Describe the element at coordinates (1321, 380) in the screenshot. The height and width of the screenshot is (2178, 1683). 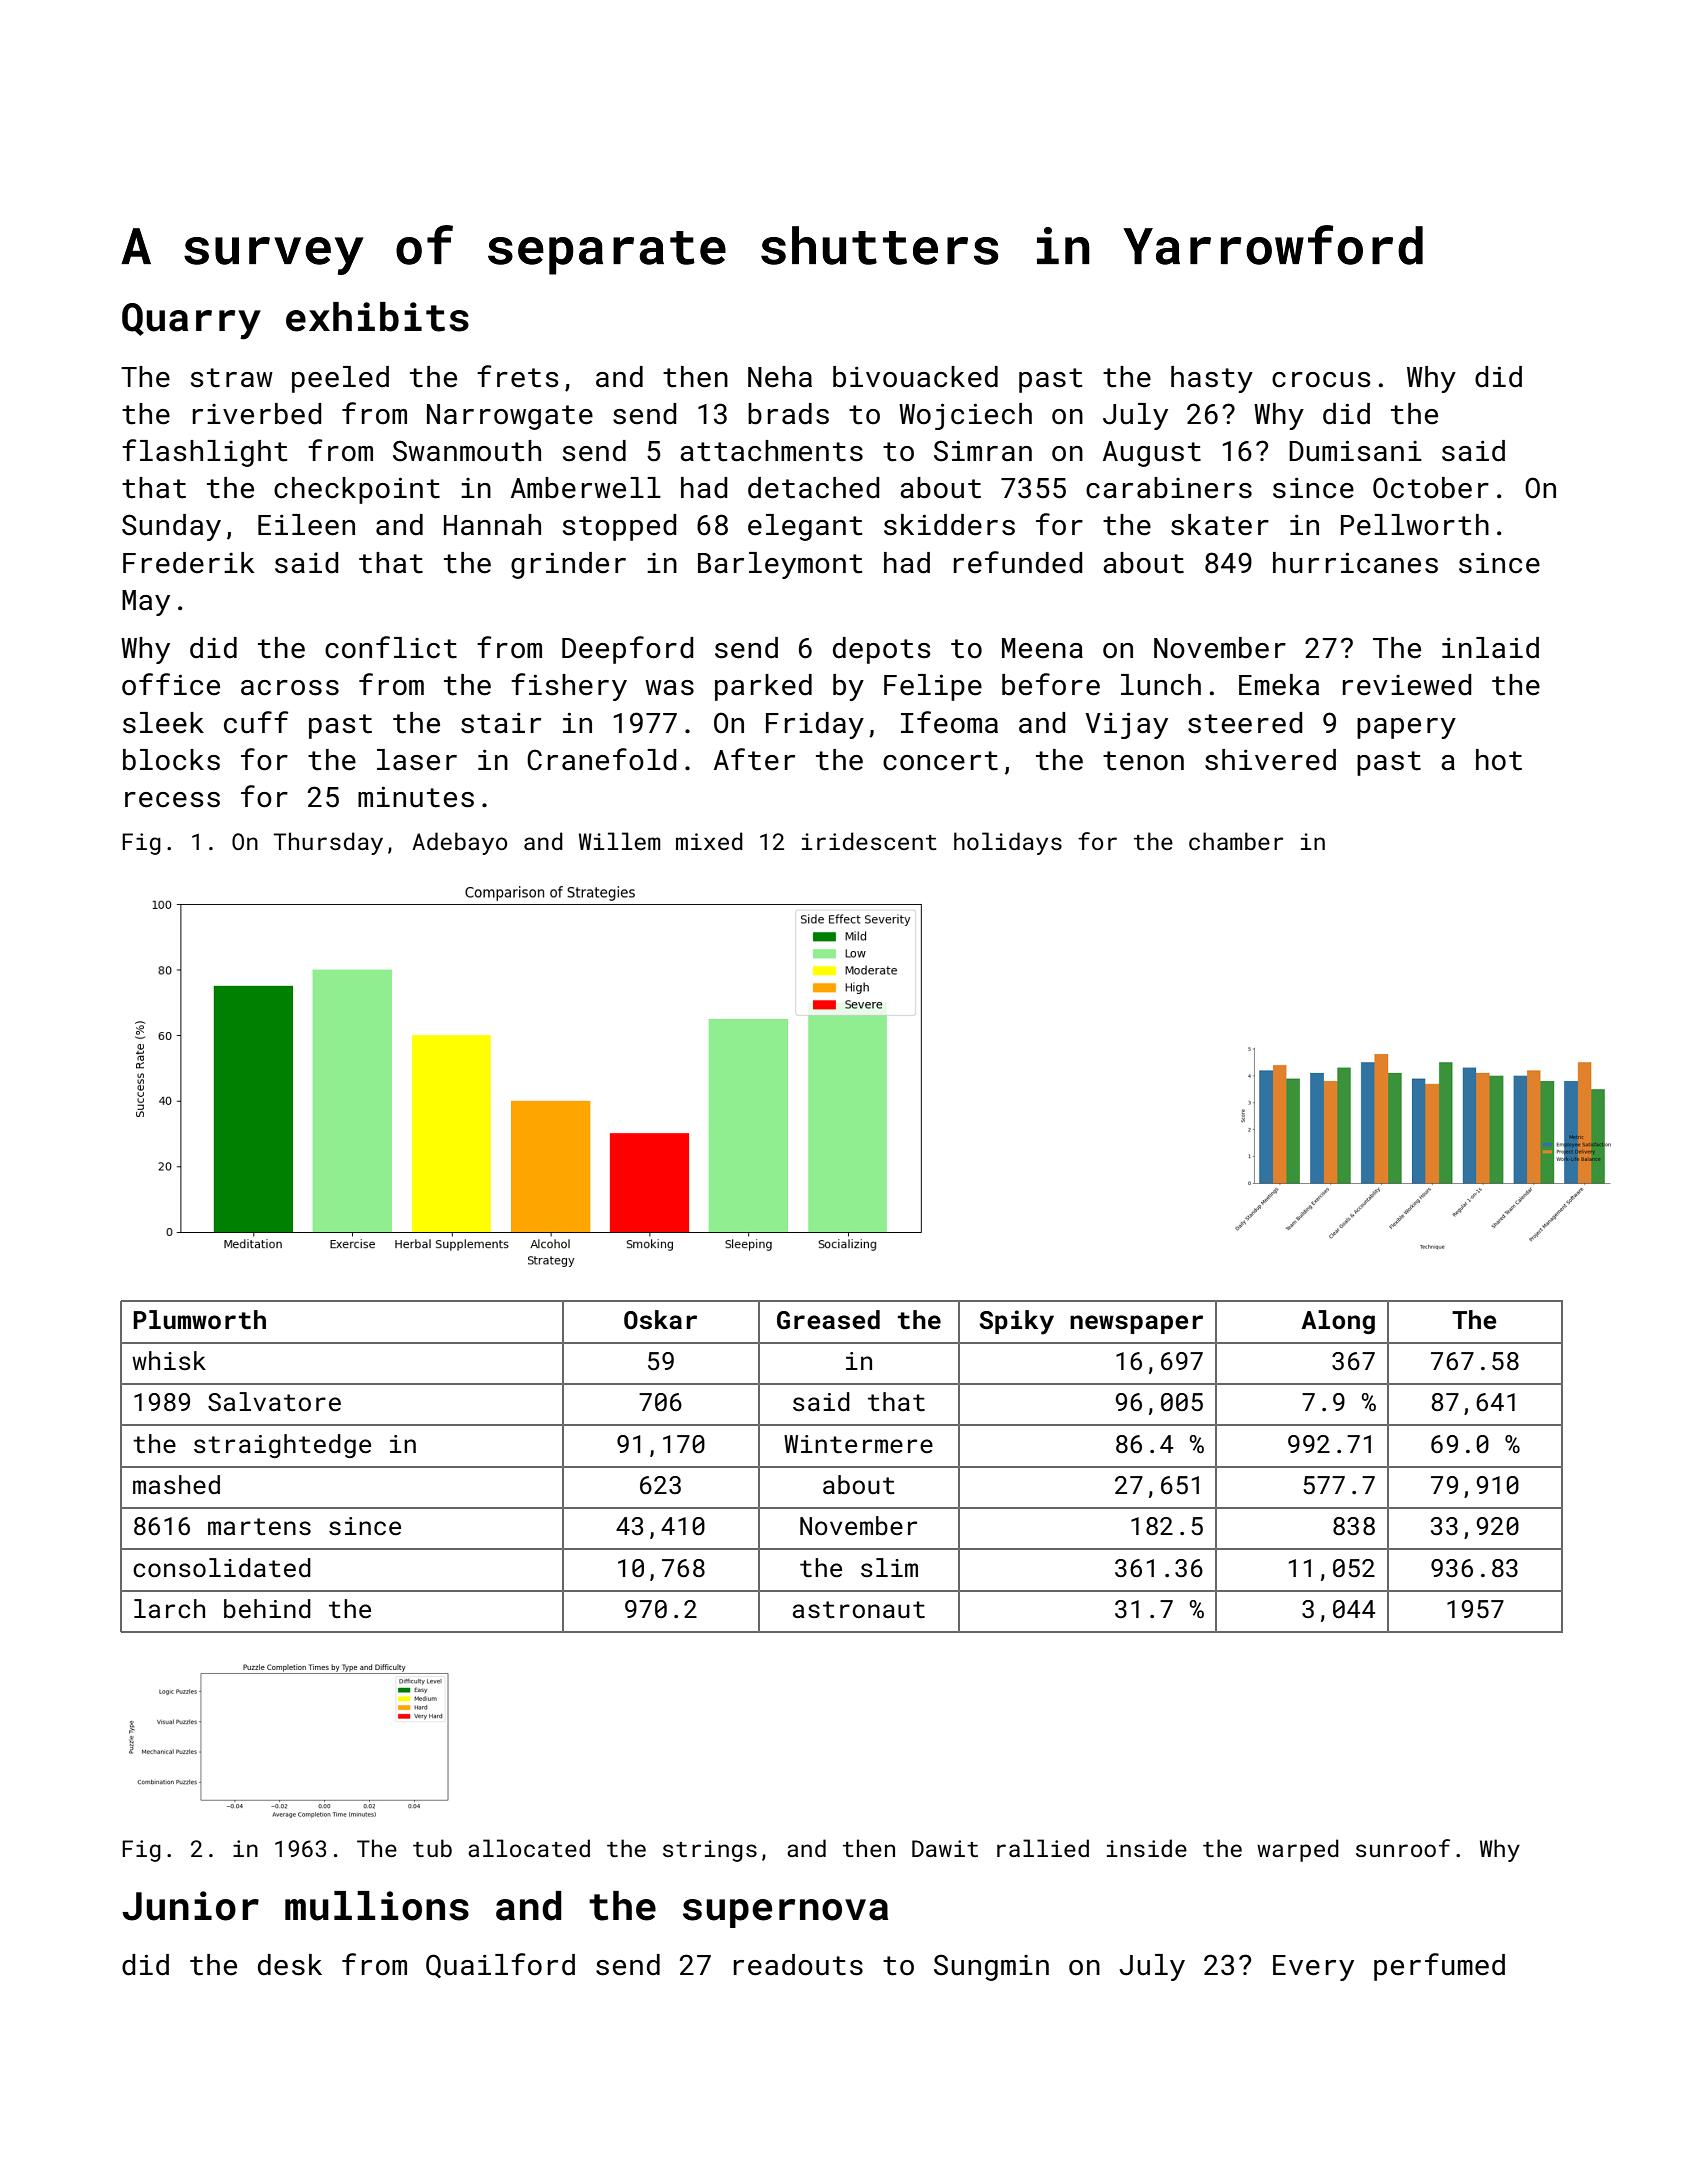
I see `crocus` at that location.
